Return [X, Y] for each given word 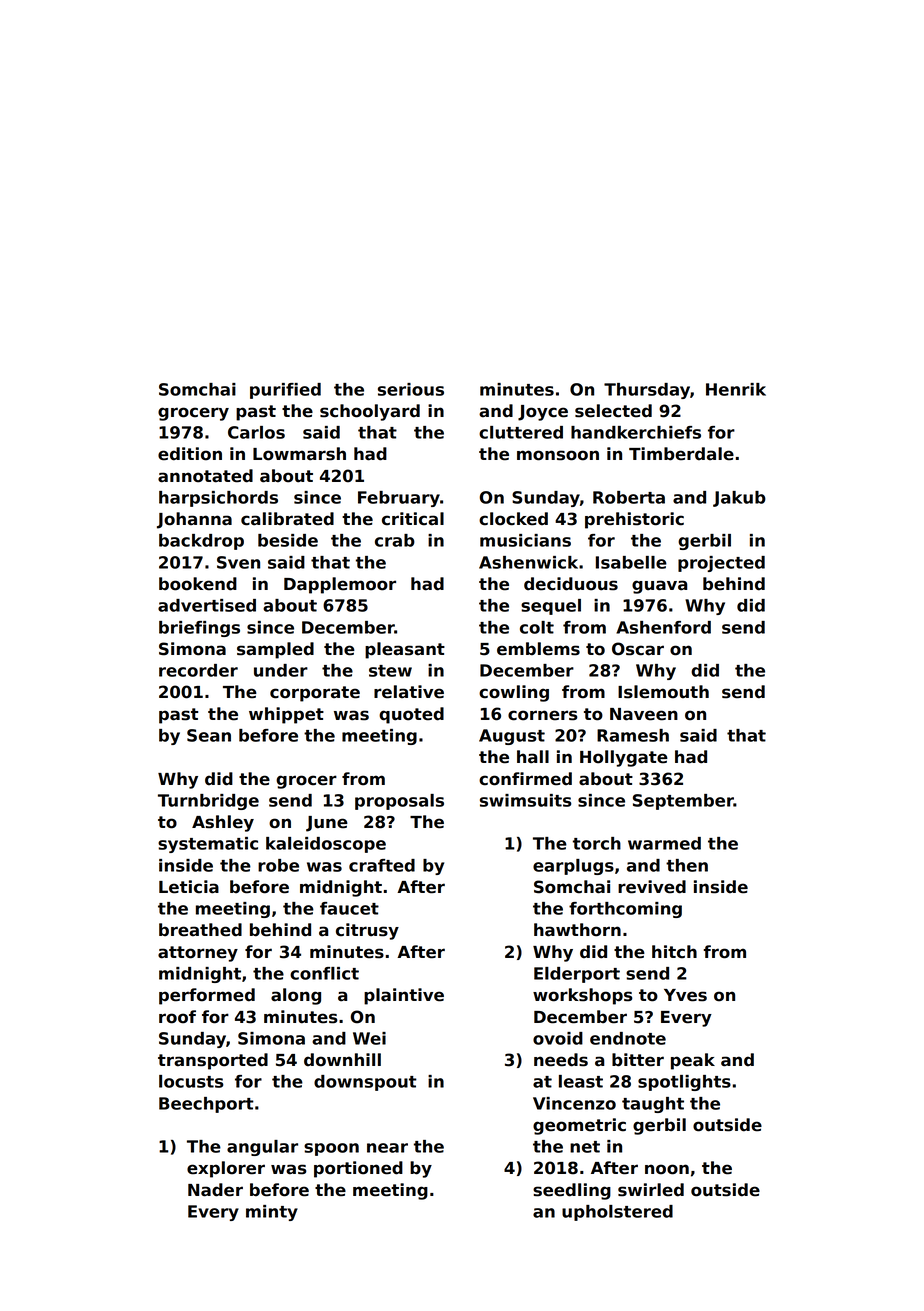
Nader [215, 1190]
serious [411, 389]
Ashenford [663, 627]
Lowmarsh [299, 454]
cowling [514, 693]
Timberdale [681, 454]
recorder [198, 670]
